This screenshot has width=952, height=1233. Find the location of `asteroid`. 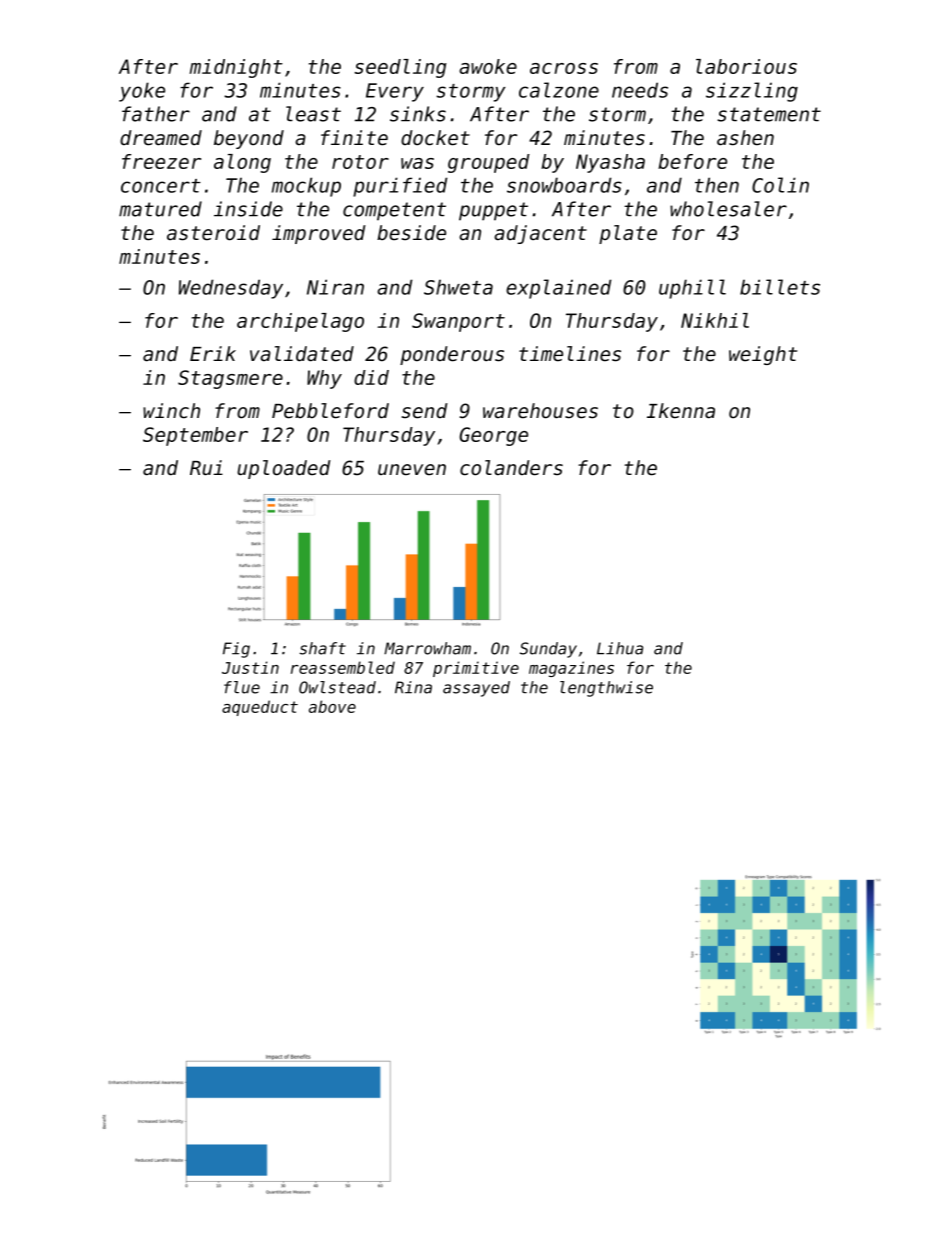

asteroid is located at coordinates (213, 233).
